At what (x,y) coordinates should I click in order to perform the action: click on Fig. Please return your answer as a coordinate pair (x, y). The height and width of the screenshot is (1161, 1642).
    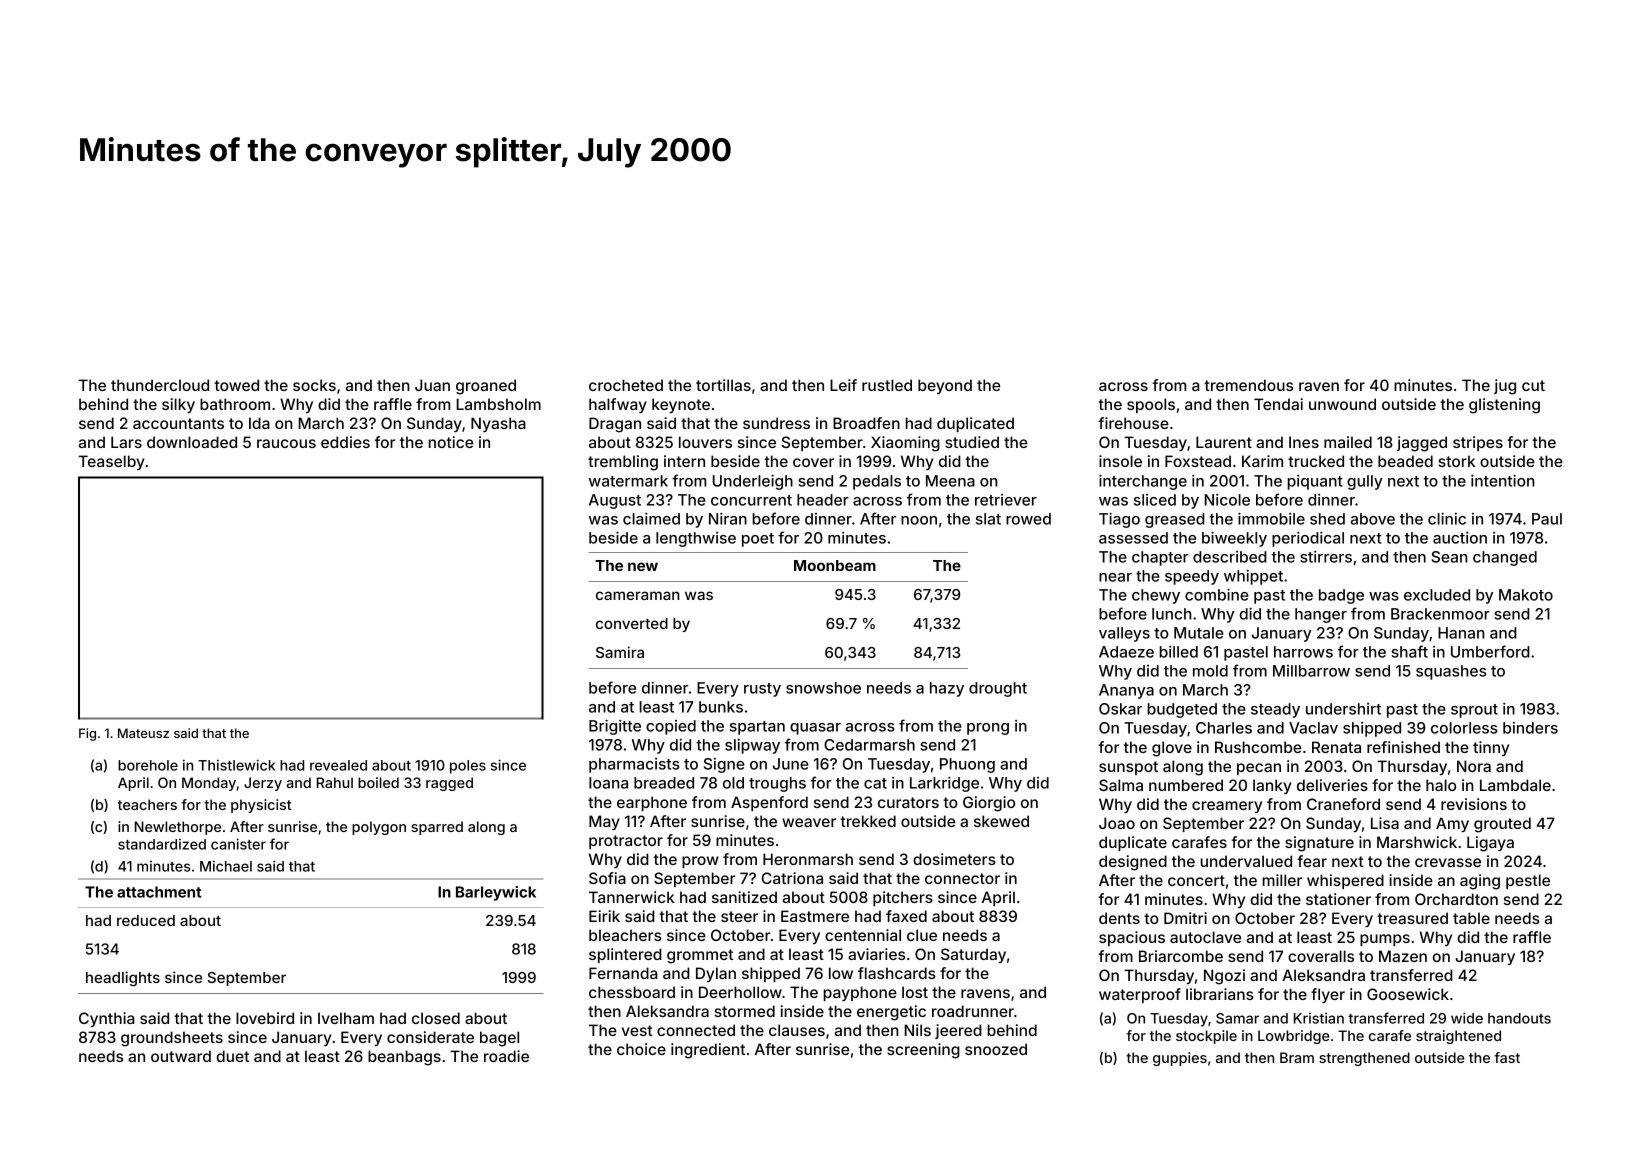
    Looking at the image, I should click on (87, 734).
